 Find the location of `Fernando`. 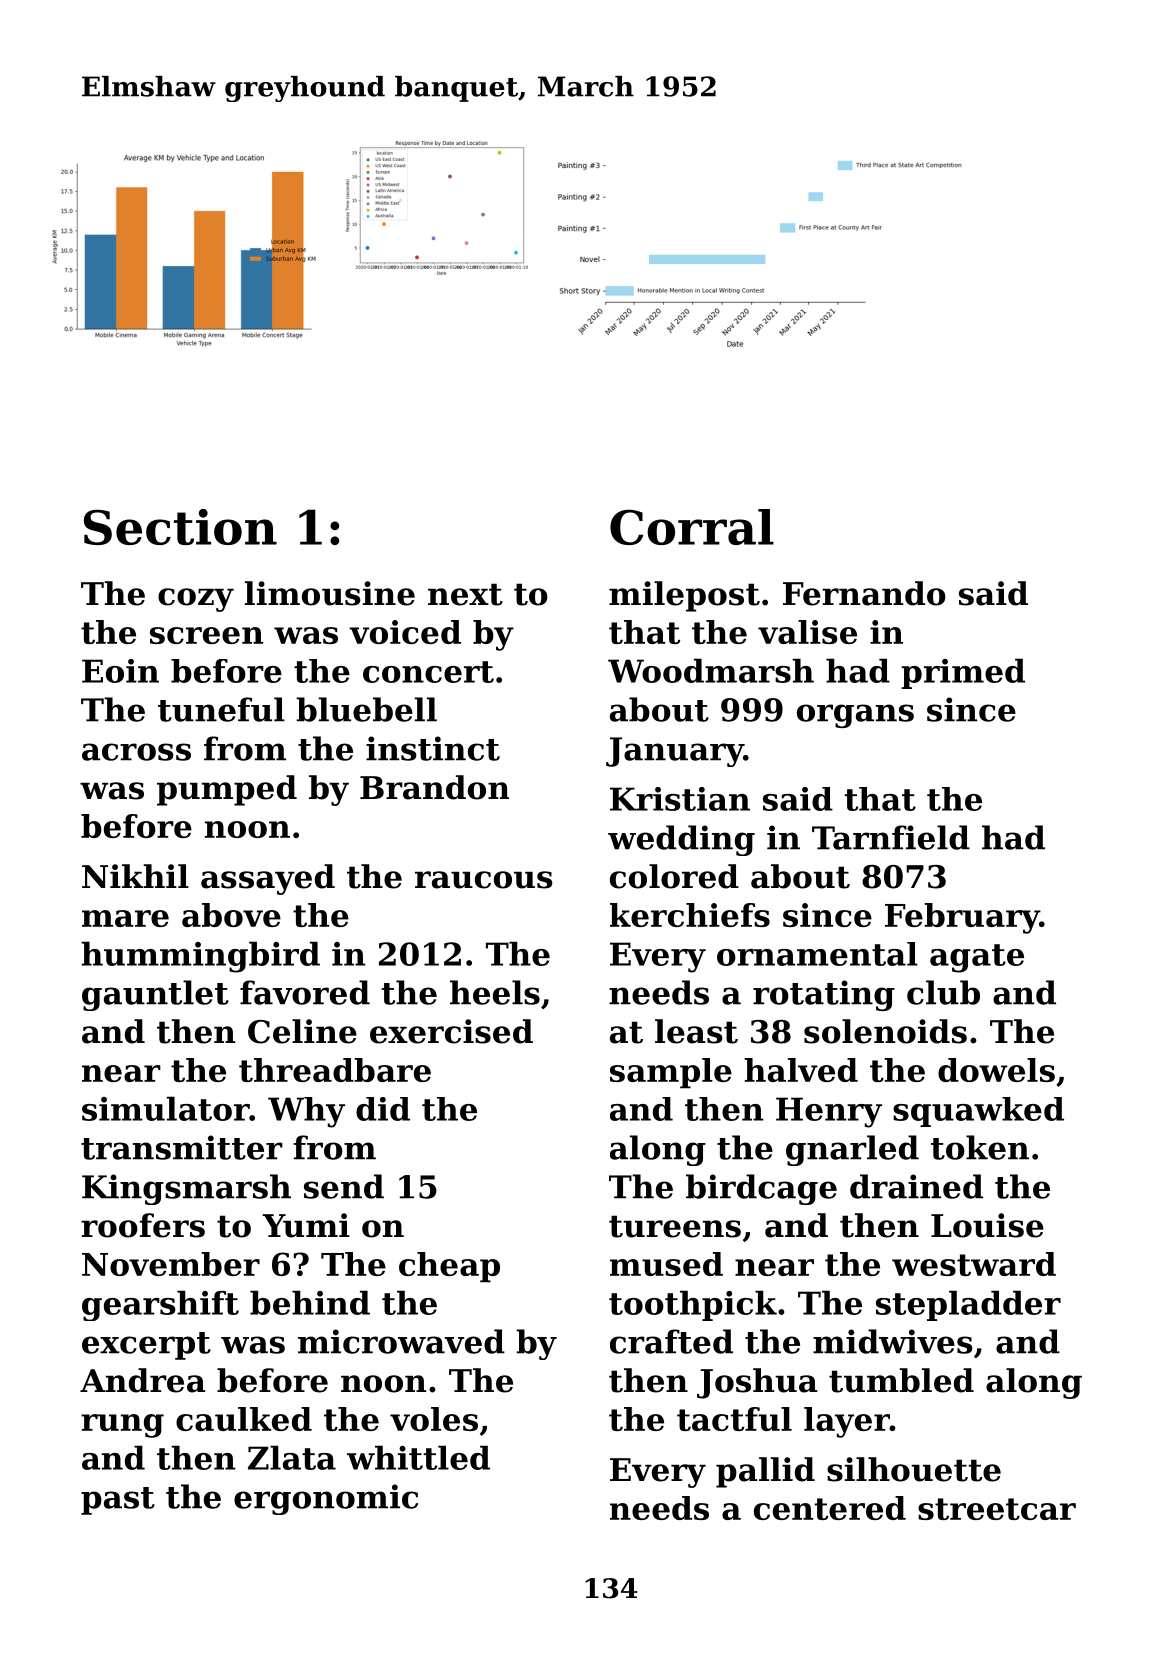

Fernando is located at coordinates (864, 593).
